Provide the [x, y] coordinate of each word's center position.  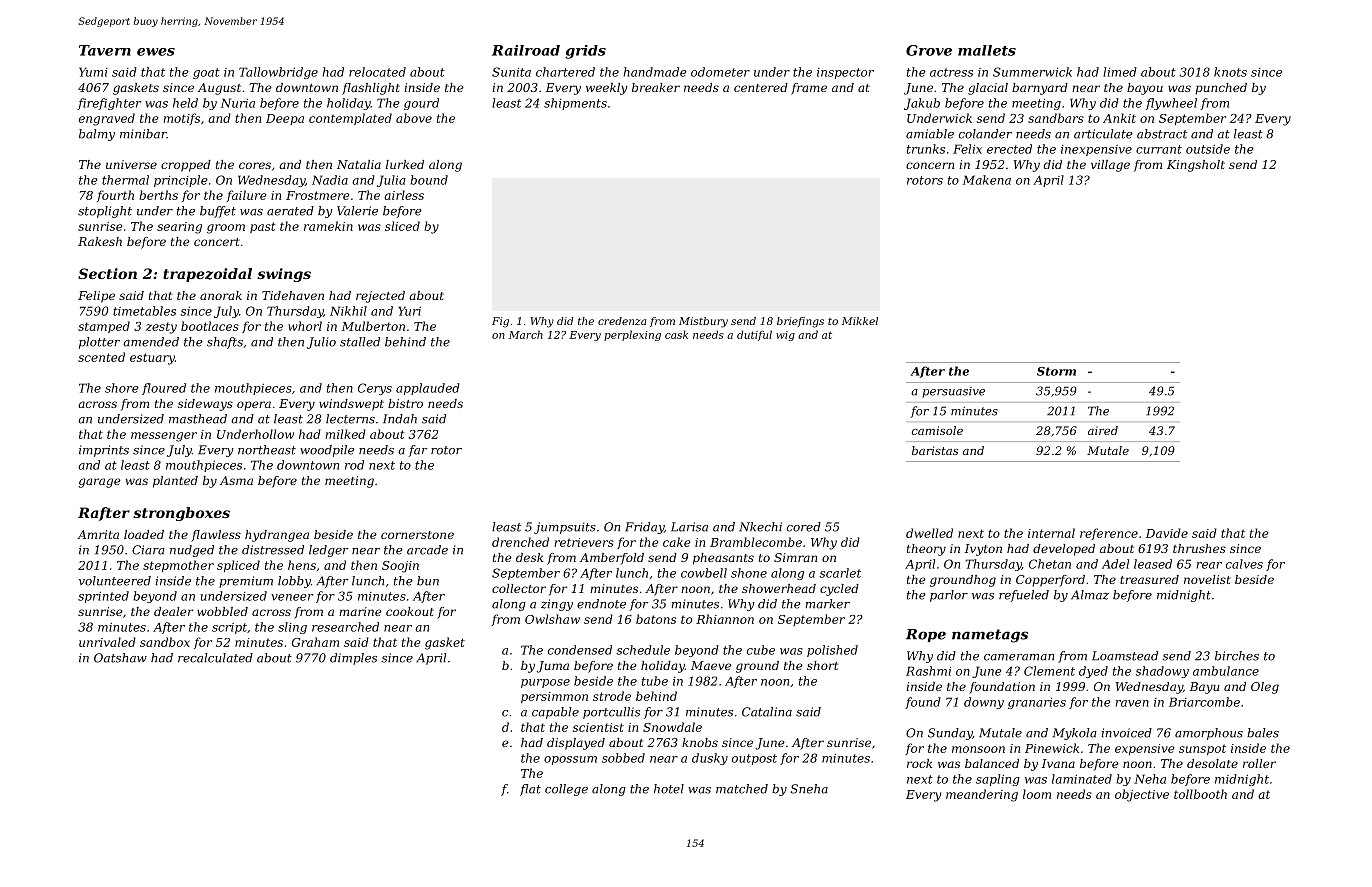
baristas [935, 450]
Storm [1056, 371]
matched [742, 789]
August [219, 89]
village [1110, 166]
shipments [575, 104]
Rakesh [100, 241]
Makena [987, 180]
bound [429, 180]
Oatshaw [120, 658]
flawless [216, 536]
